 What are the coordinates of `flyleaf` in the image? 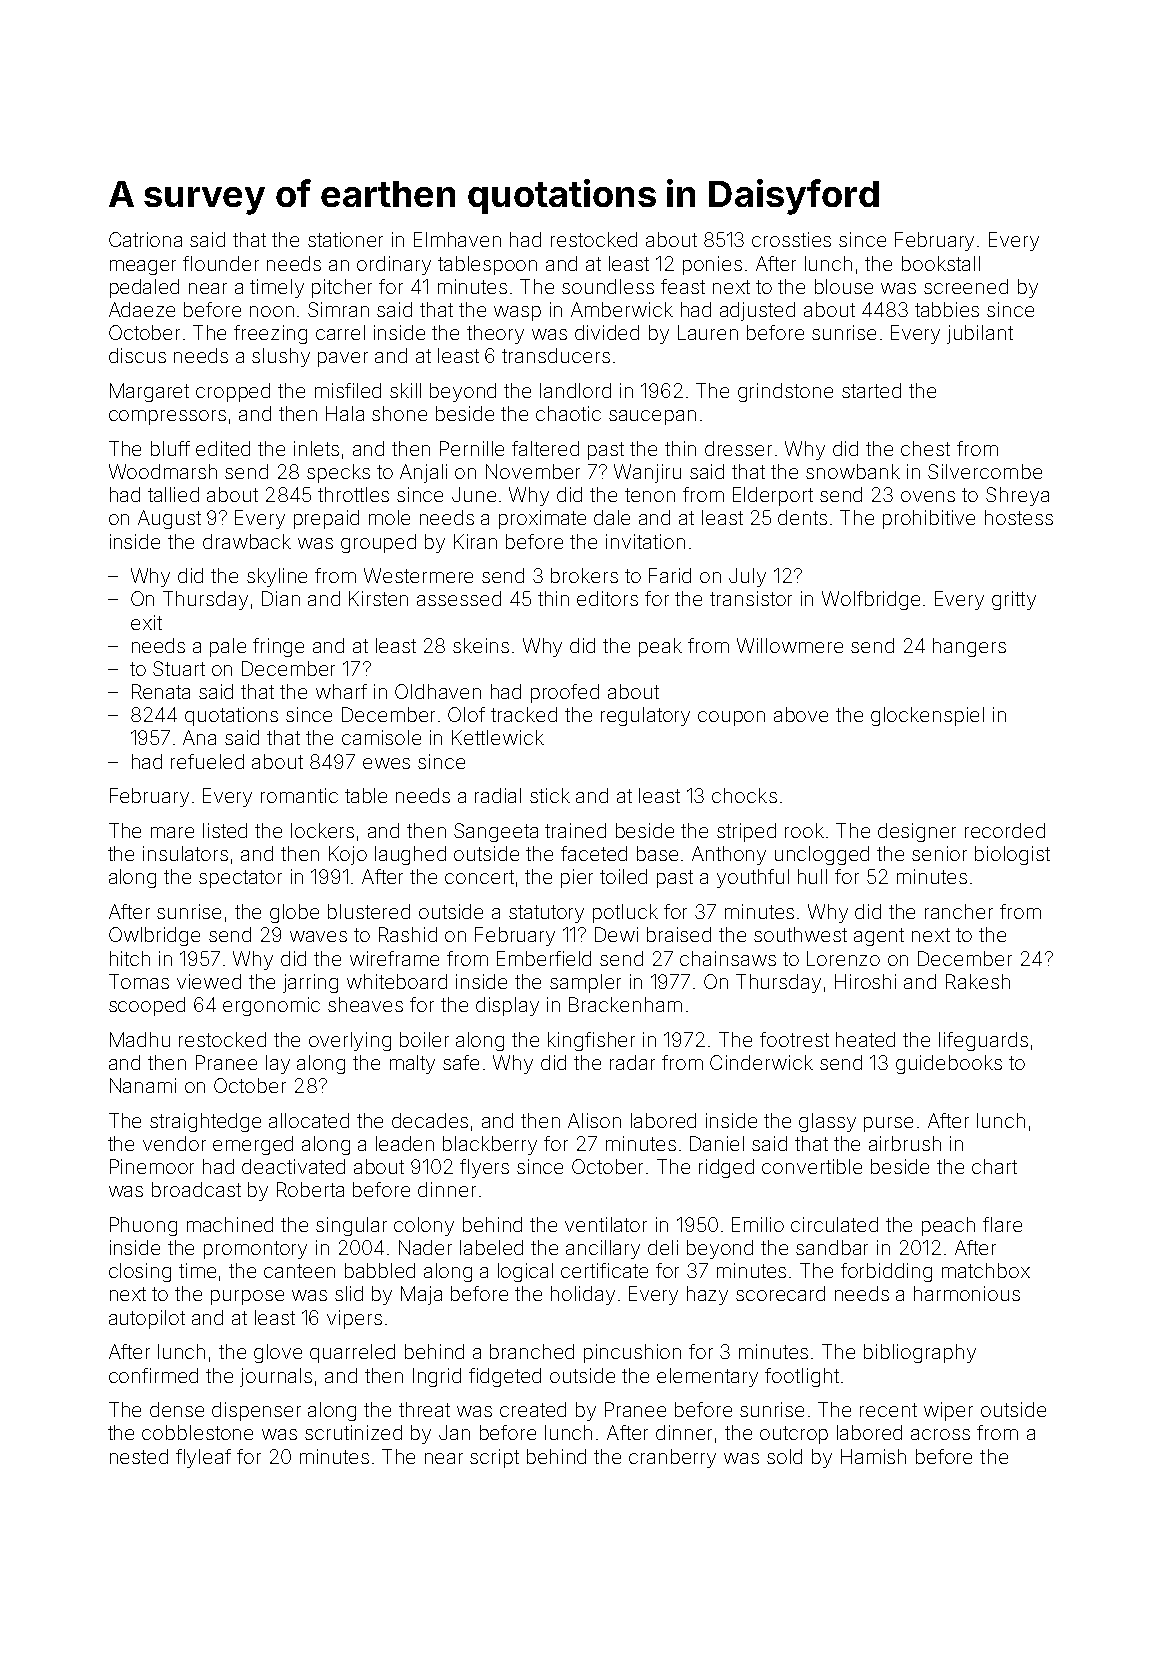 It's located at (203, 1458).
